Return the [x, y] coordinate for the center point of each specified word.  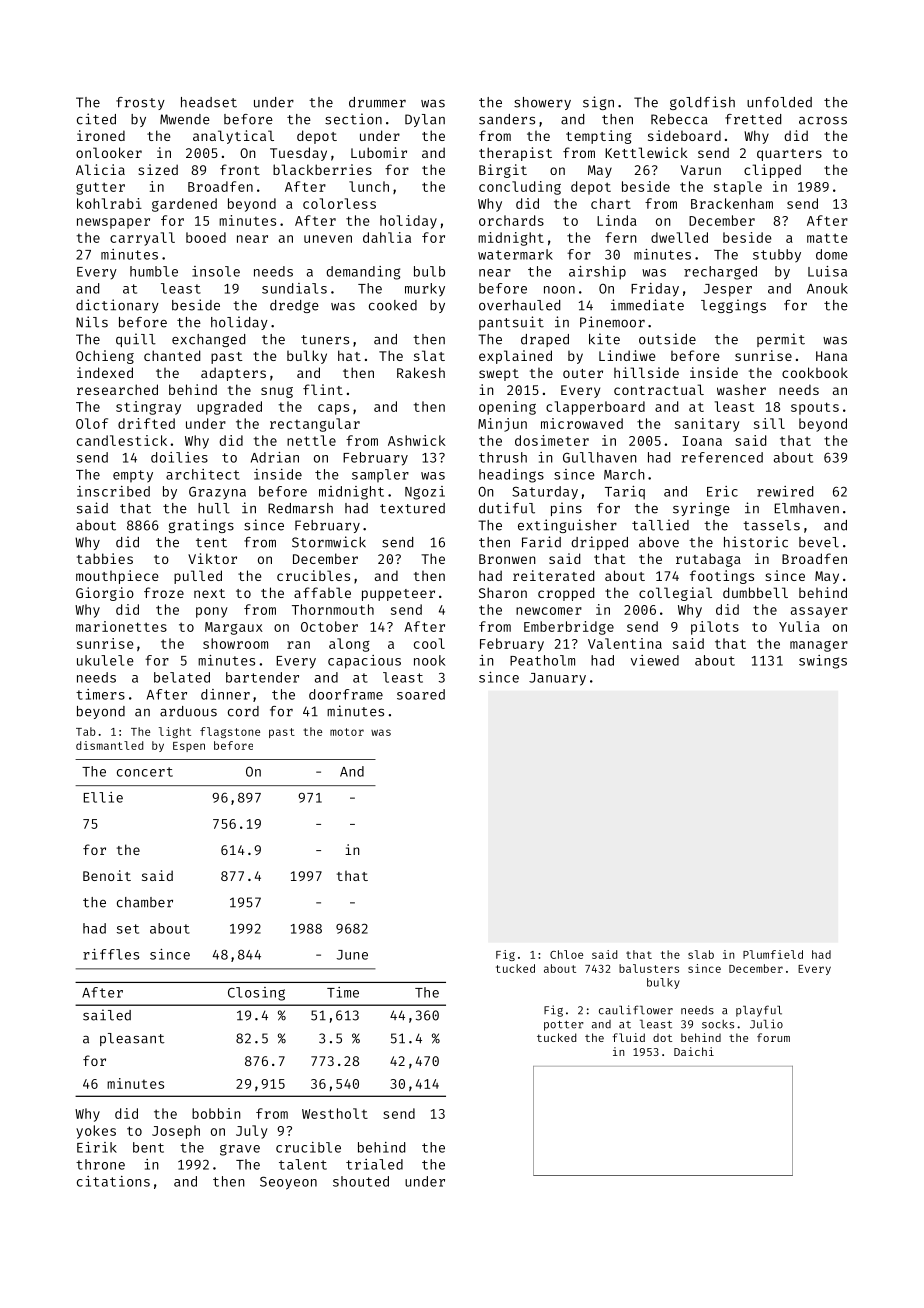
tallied [660, 525]
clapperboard [595, 408]
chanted [172, 355]
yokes [96, 1132]
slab [701, 954]
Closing [256, 994]
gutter [100, 188]
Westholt [335, 1113]
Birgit [503, 171]
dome [832, 254]
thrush [503, 457]
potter [563, 1026]
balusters [649, 968]
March [624, 474]
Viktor [212, 558]
